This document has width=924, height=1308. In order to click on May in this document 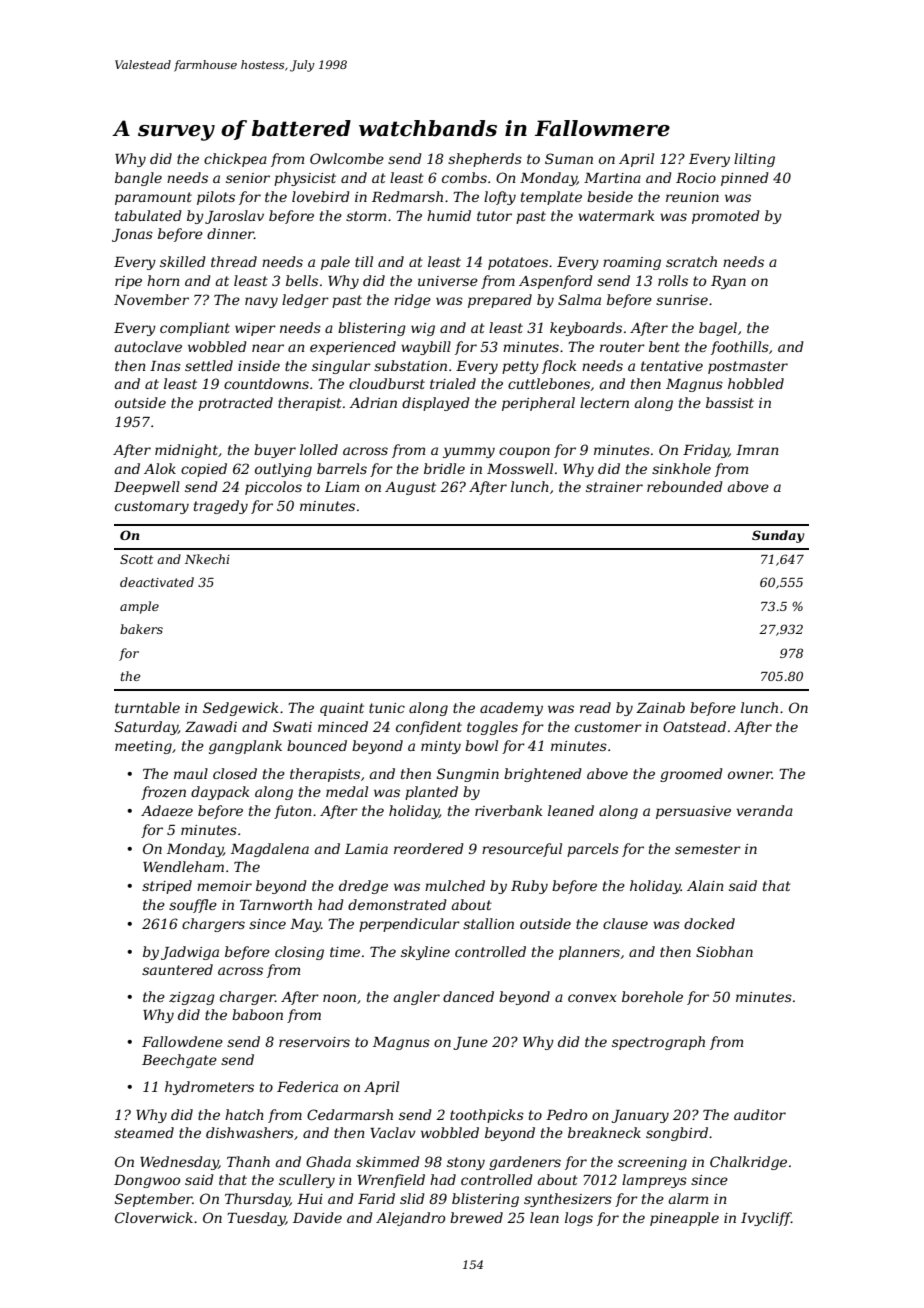, I will do `click(305, 925)`.
